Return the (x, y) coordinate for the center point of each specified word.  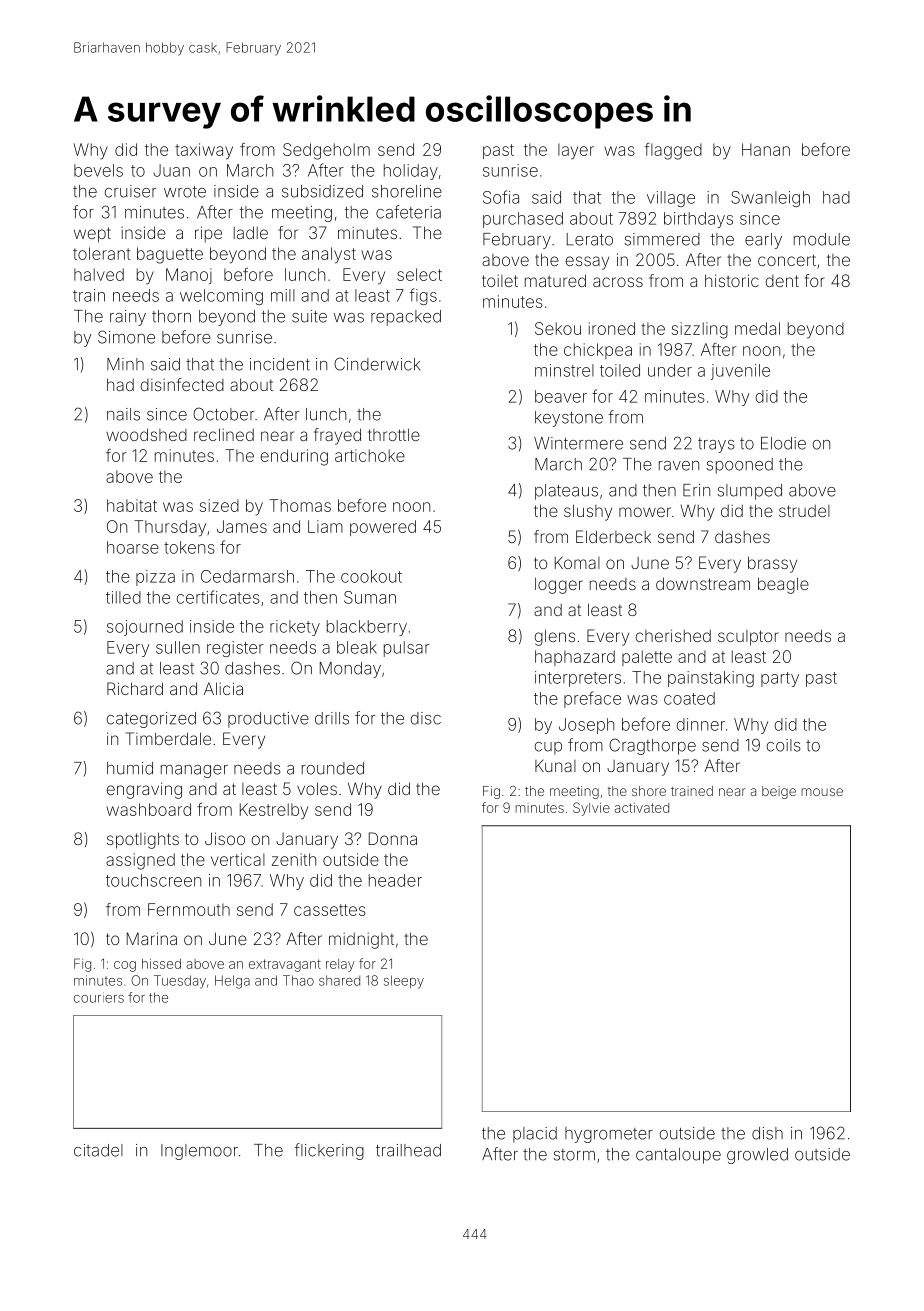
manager (194, 771)
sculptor (748, 638)
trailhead (408, 1150)
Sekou (558, 328)
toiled (620, 370)
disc (426, 718)
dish (767, 1133)
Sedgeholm (326, 151)
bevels (98, 170)
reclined (224, 434)
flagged (673, 151)
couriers (99, 997)
